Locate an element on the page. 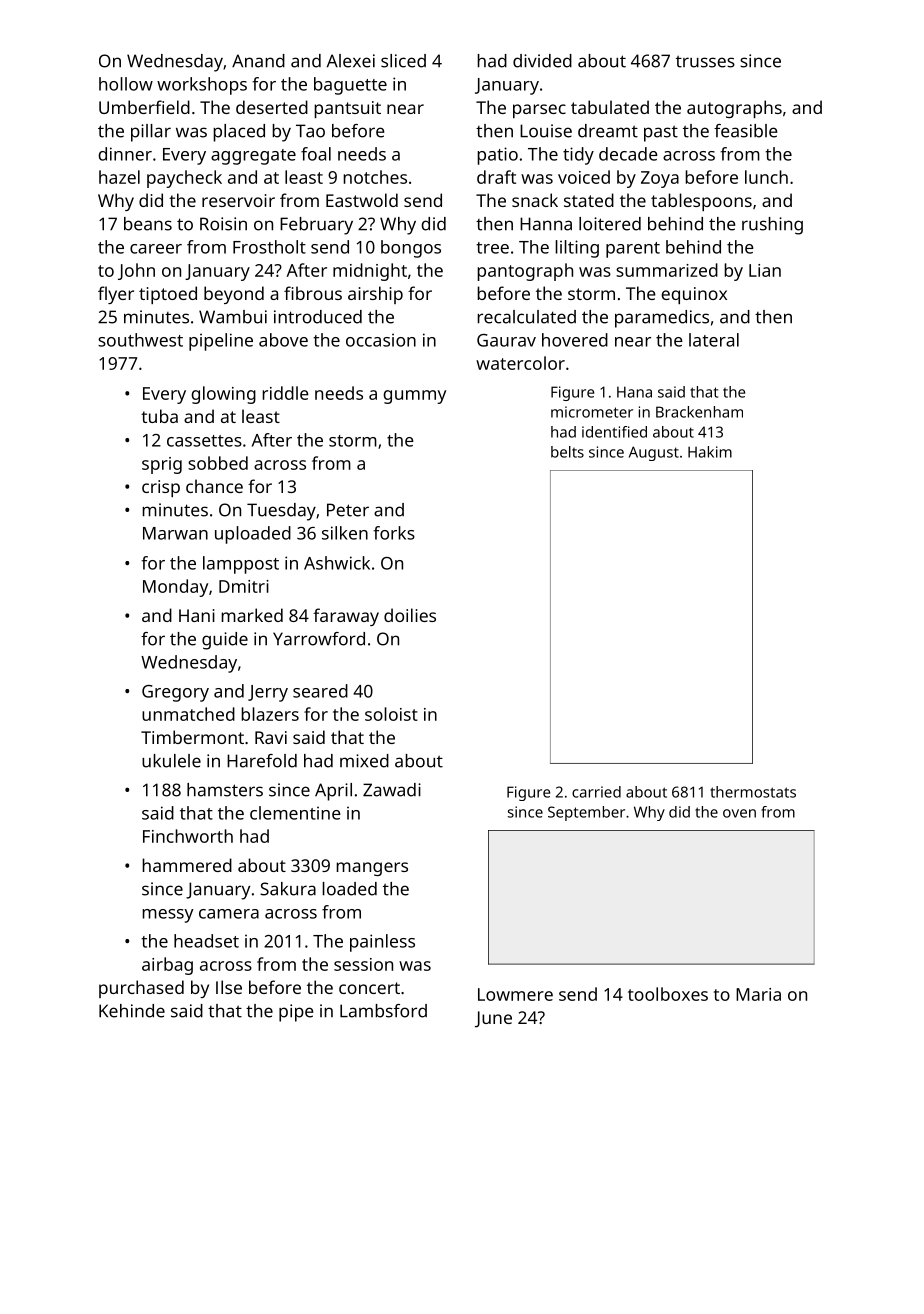  paycheck is located at coordinates (184, 179).
